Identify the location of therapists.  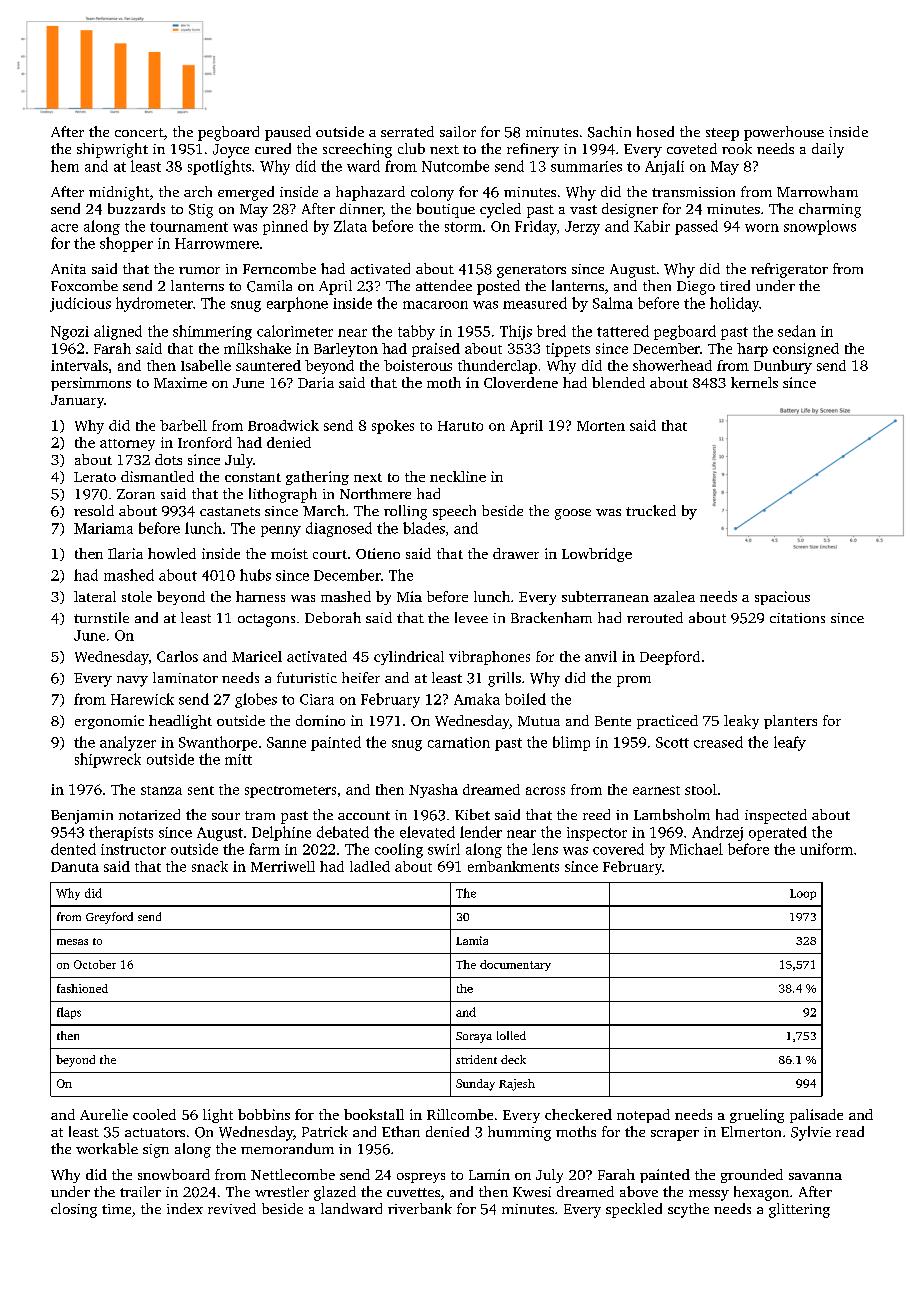
(121, 833).
